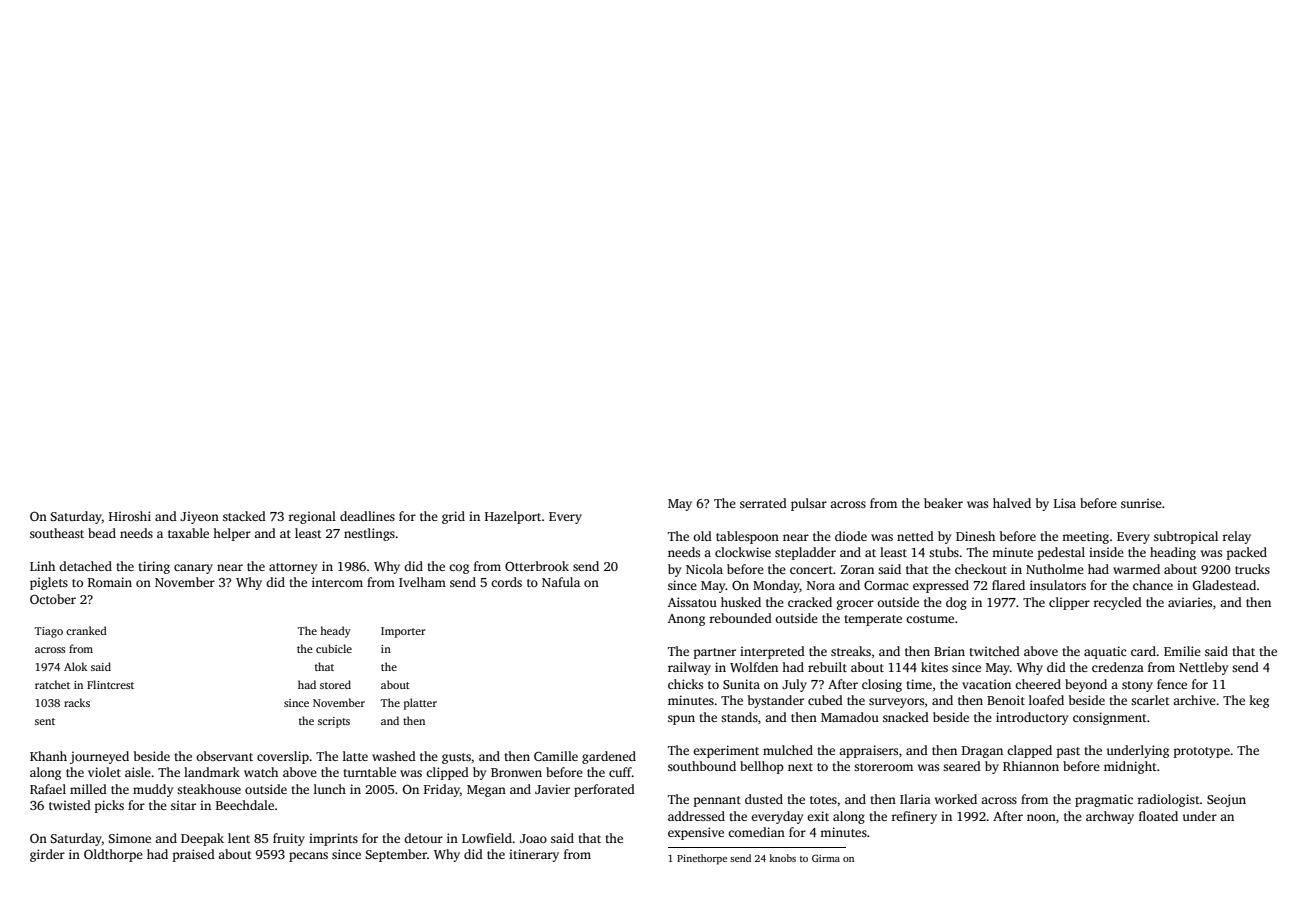  What do you see at coordinates (1055, 569) in the screenshot?
I see `Nutholme` at bounding box center [1055, 569].
